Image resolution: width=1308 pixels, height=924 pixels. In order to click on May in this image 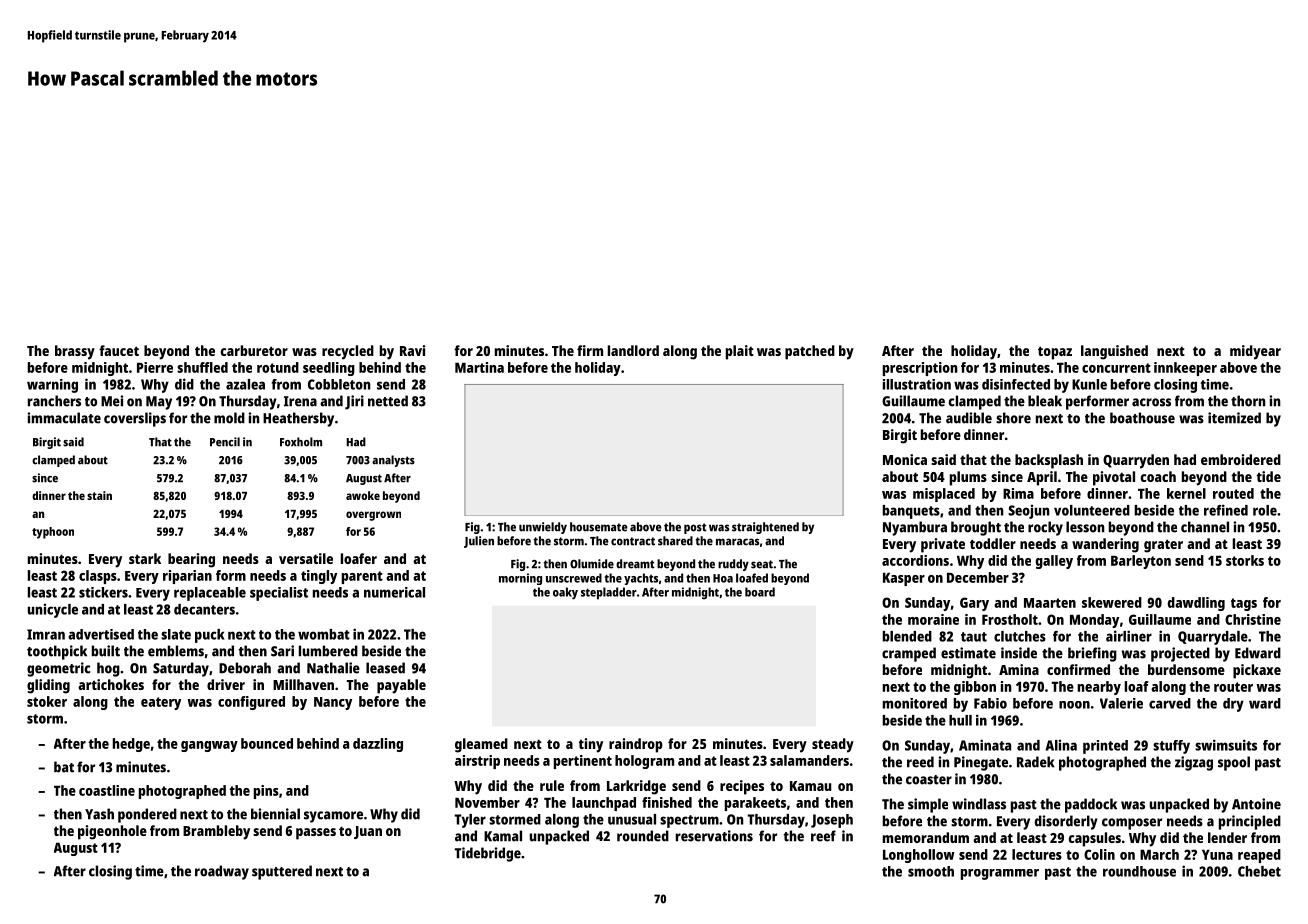, I will do `click(159, 403)`.
